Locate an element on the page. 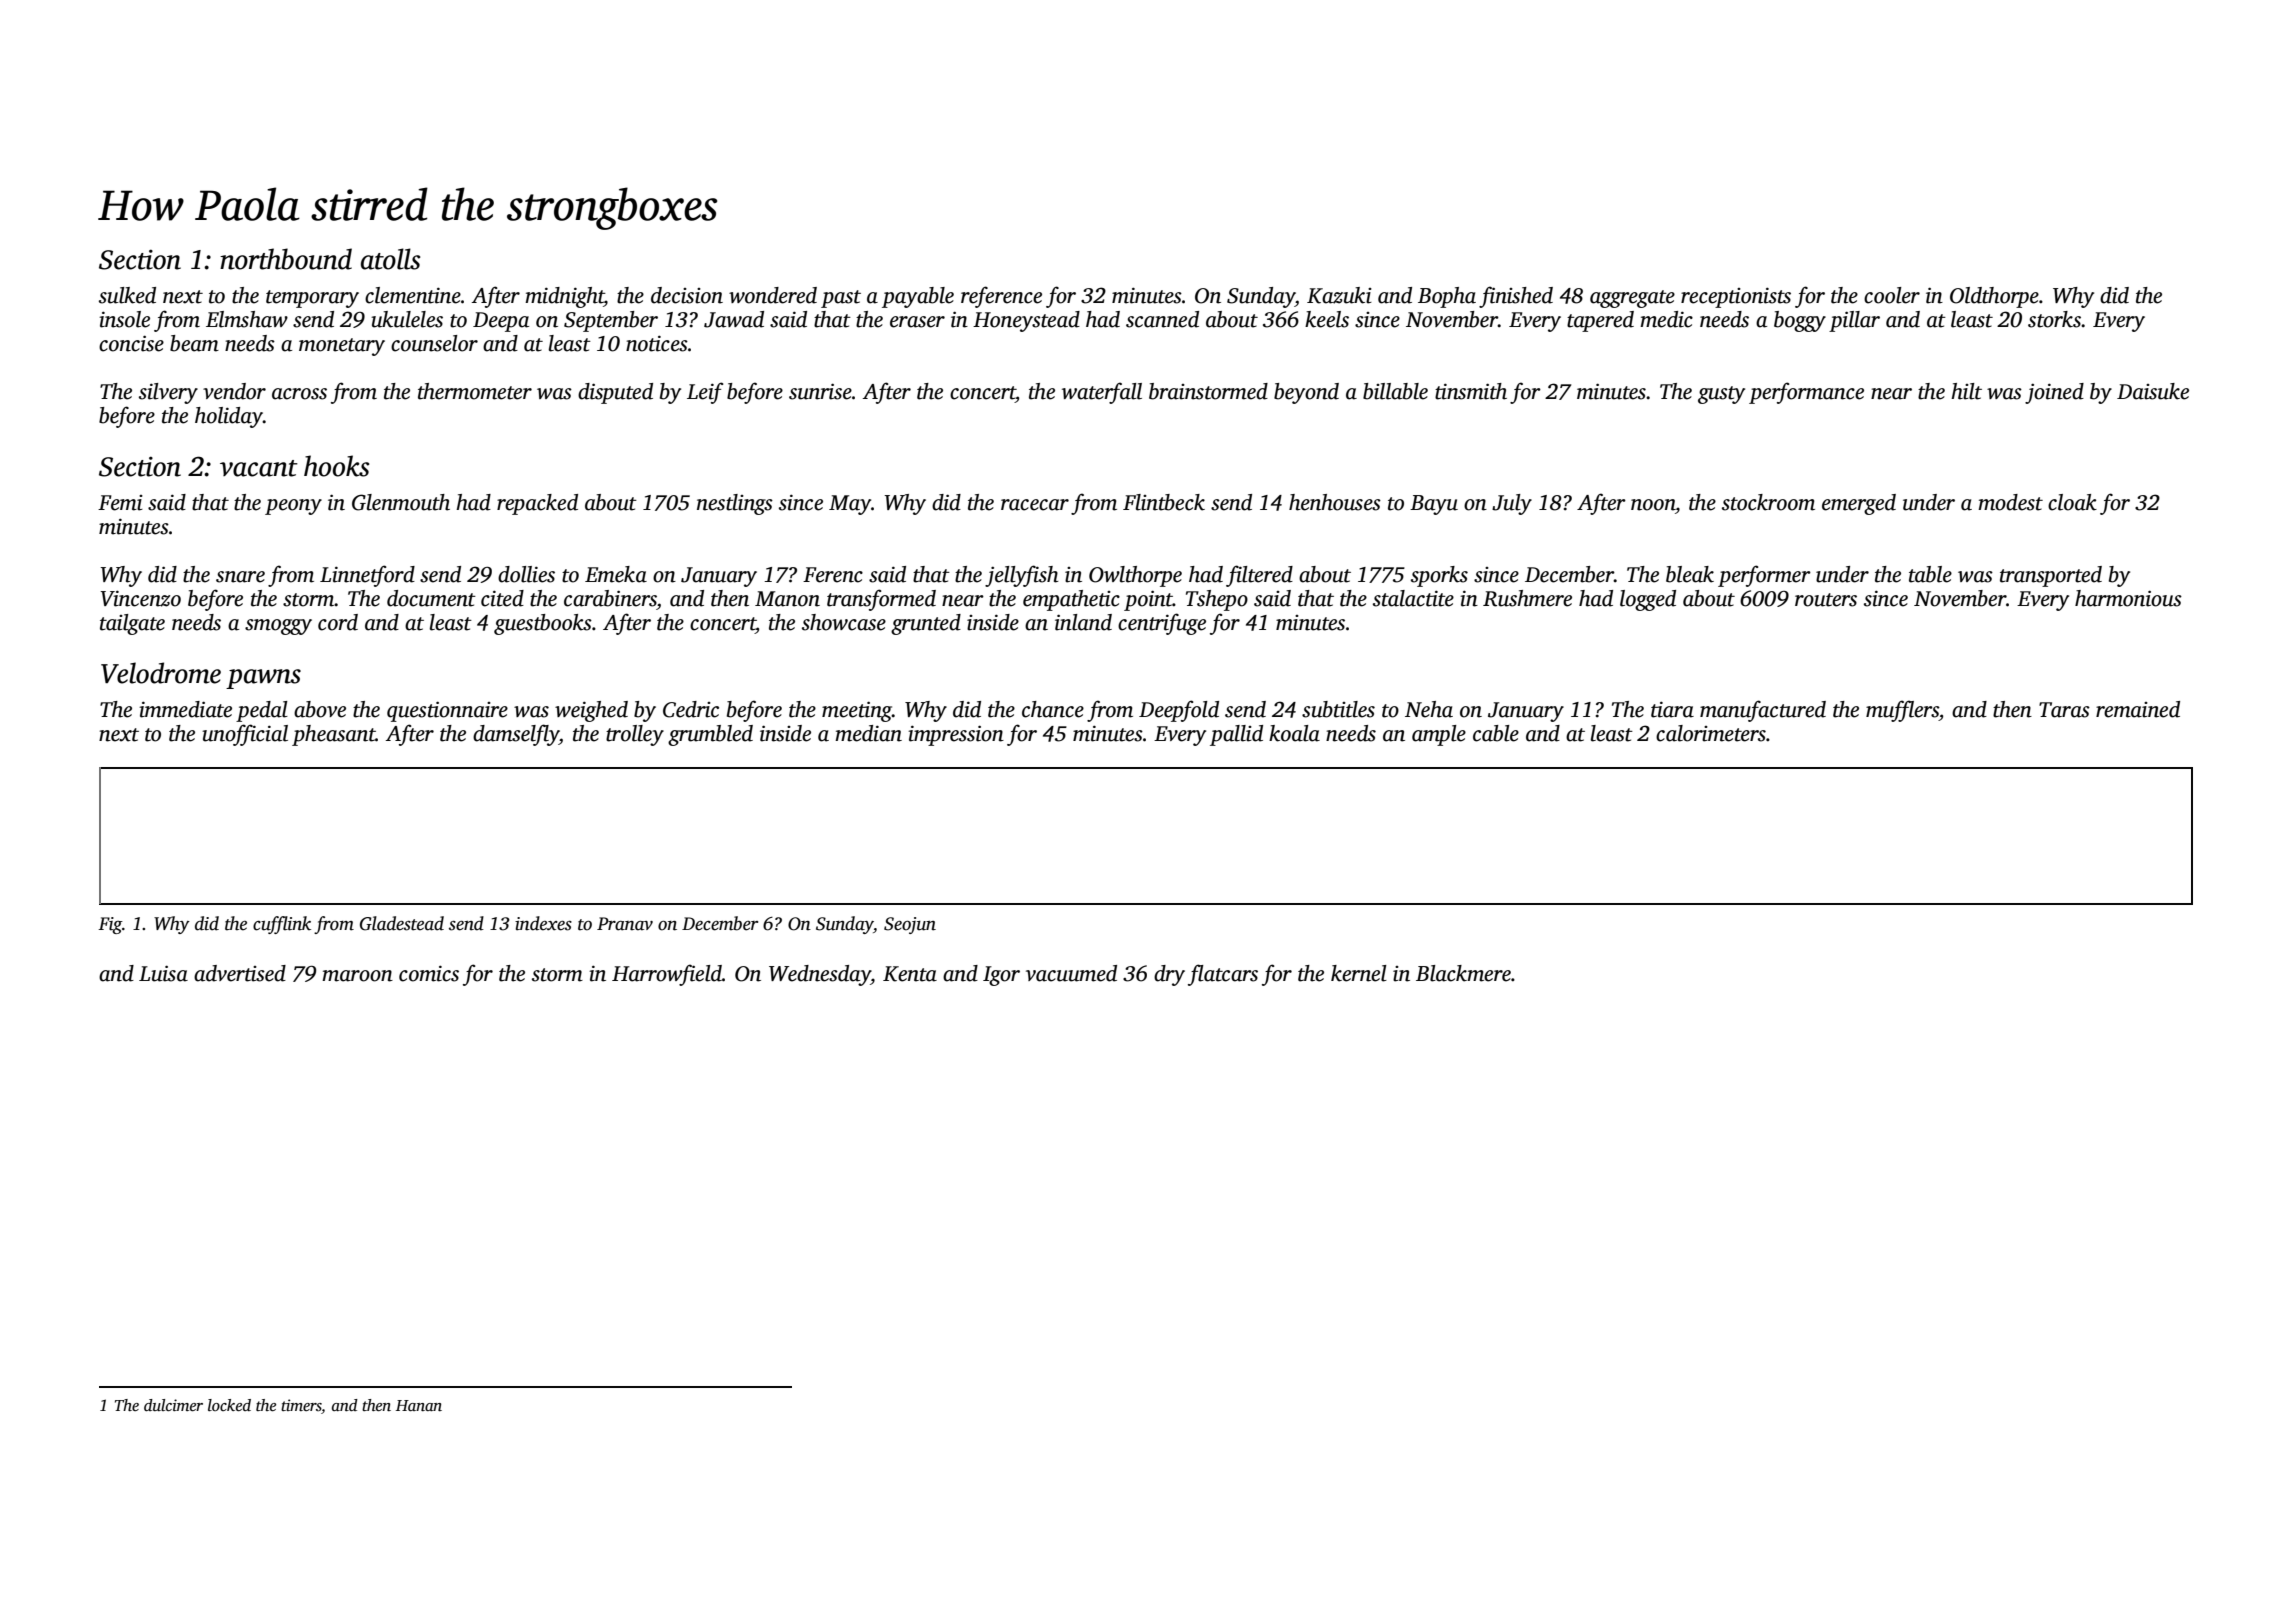 This document has height=1620, width=2292. tailgate is located at coordinates (132, 624).
